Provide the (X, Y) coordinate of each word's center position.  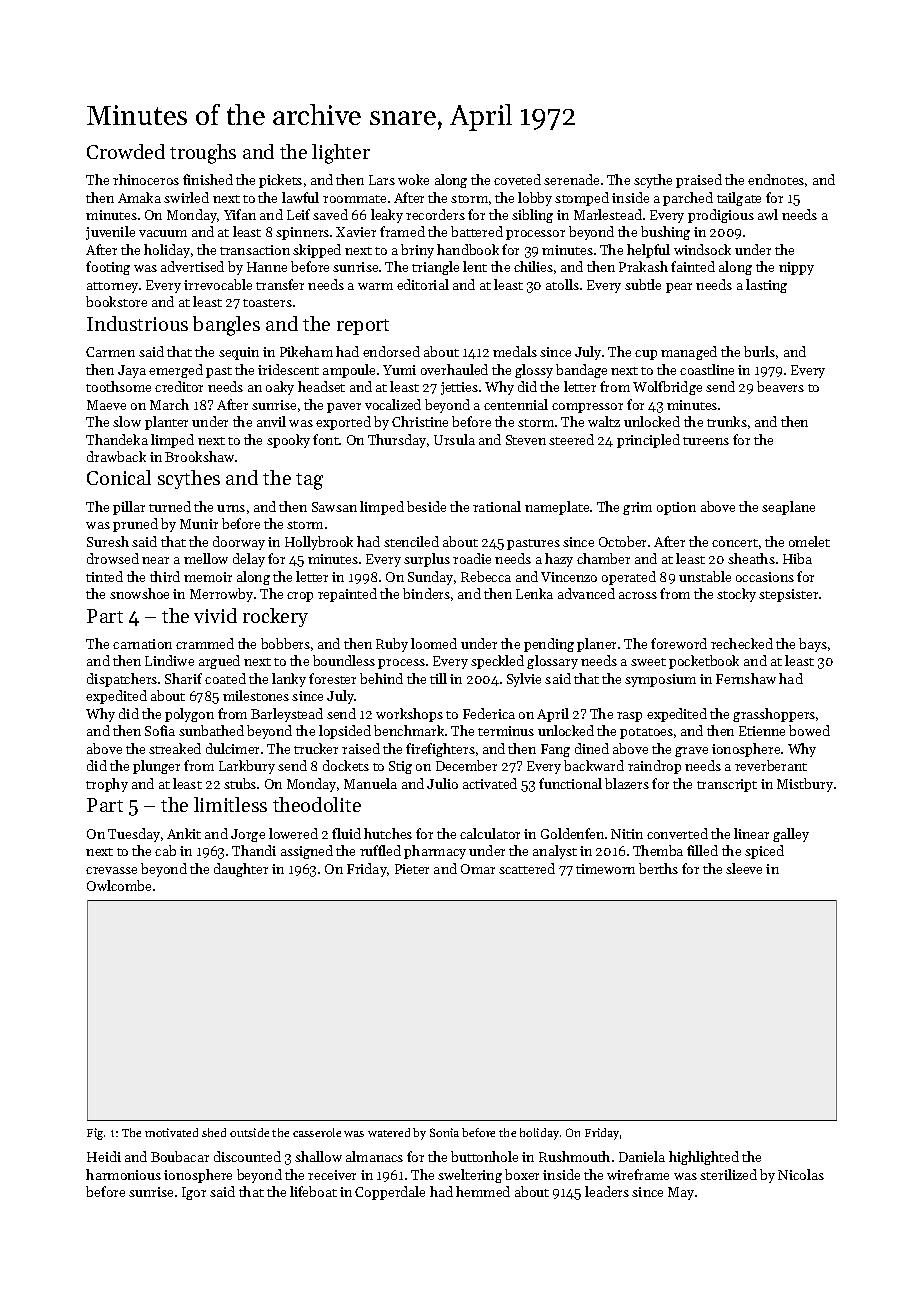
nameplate (557, 508)
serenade (571, 179)
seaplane (788, 508)
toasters (267, 303)
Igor (194, 1193)
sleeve (744, 868)
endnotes (776, 179)
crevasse (111, 870)
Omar (478, 869)
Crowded (126, 151)
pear (679, 288)
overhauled (454, 369)
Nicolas (801, 1174)
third (165, 576)
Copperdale (390, 1193)
